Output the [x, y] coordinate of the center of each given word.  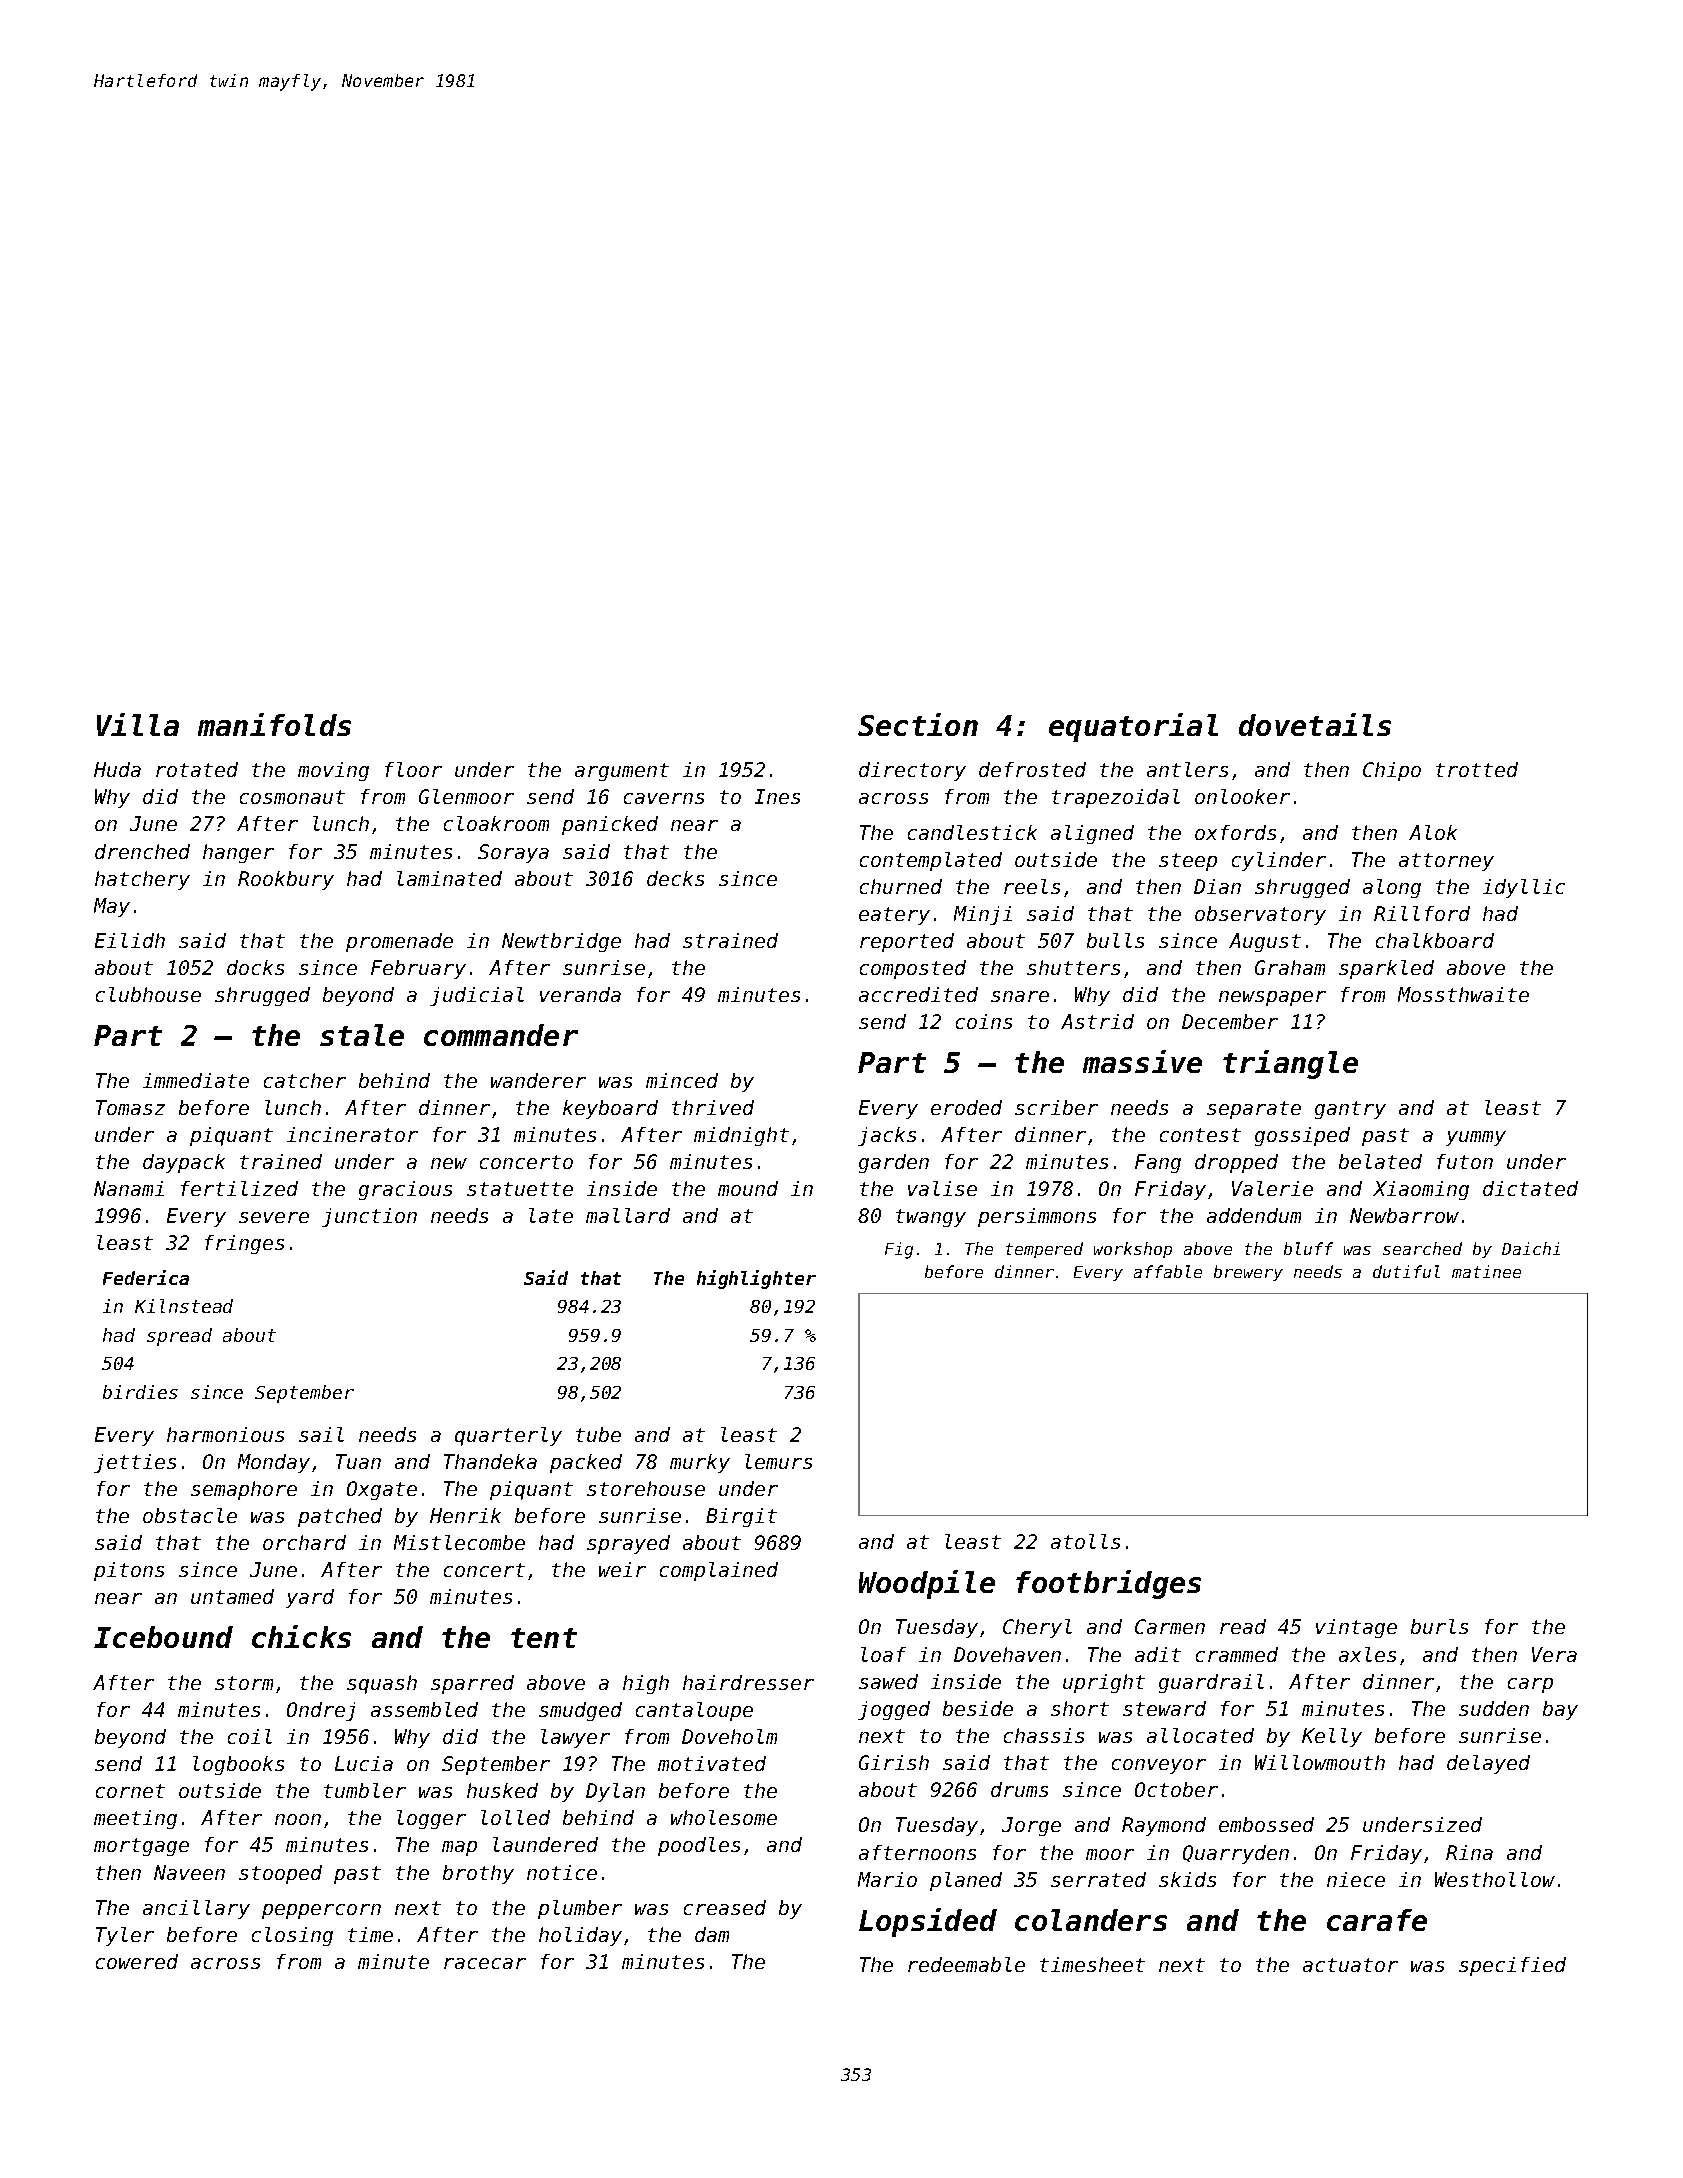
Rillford [1422, 913]
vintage [1356, 1628]
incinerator [352, 1134]
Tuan [358, 1461]
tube [598, 1434]
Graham [1290, 967]
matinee [1486, 1271]
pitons [129, 1571]
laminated [449, 878]
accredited [918, 994]
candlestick [972, 832]
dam [712, 1934]
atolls [1085, 1541]
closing [292, 1936]
